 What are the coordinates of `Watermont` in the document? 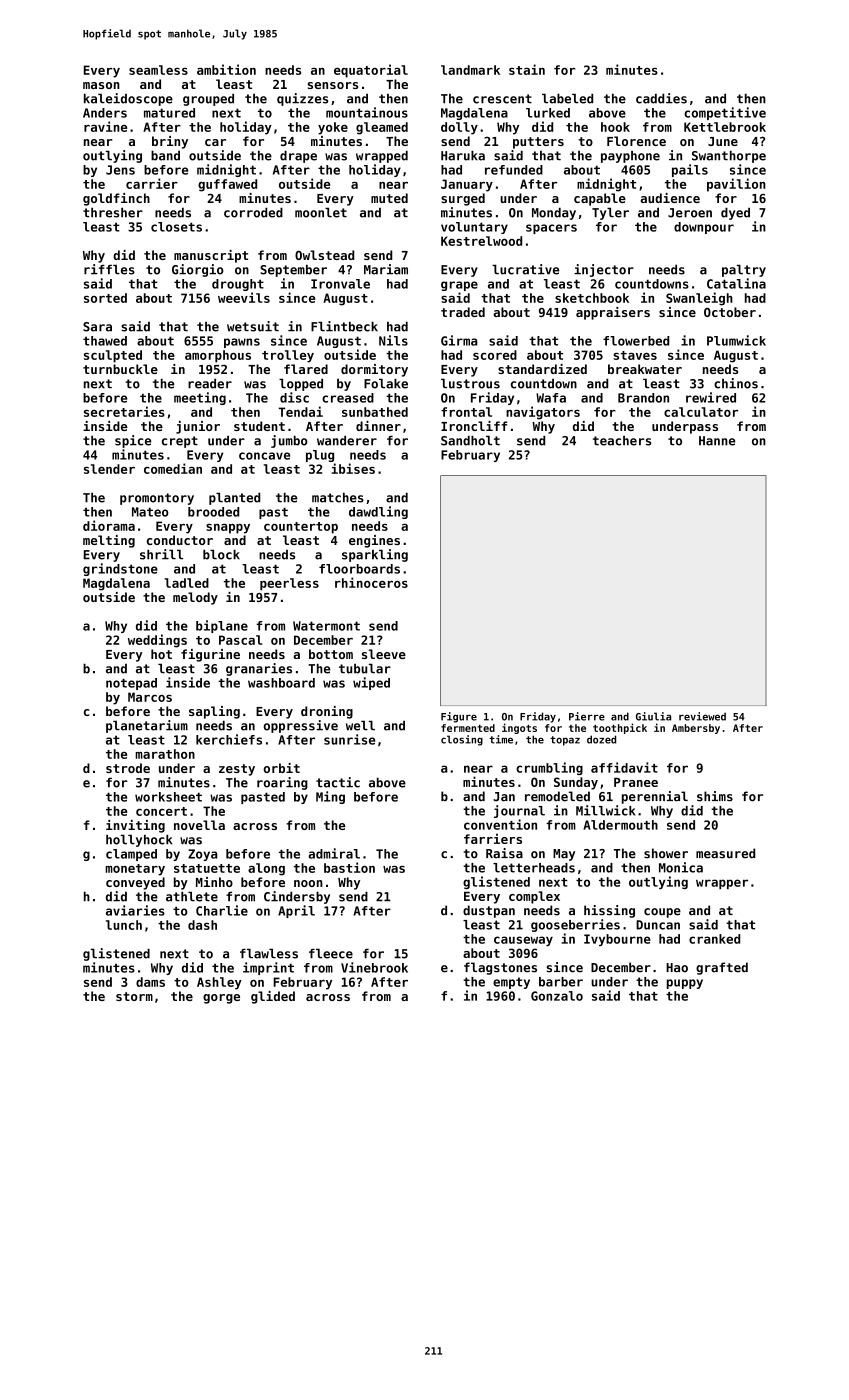 It's located at (326, 626).
